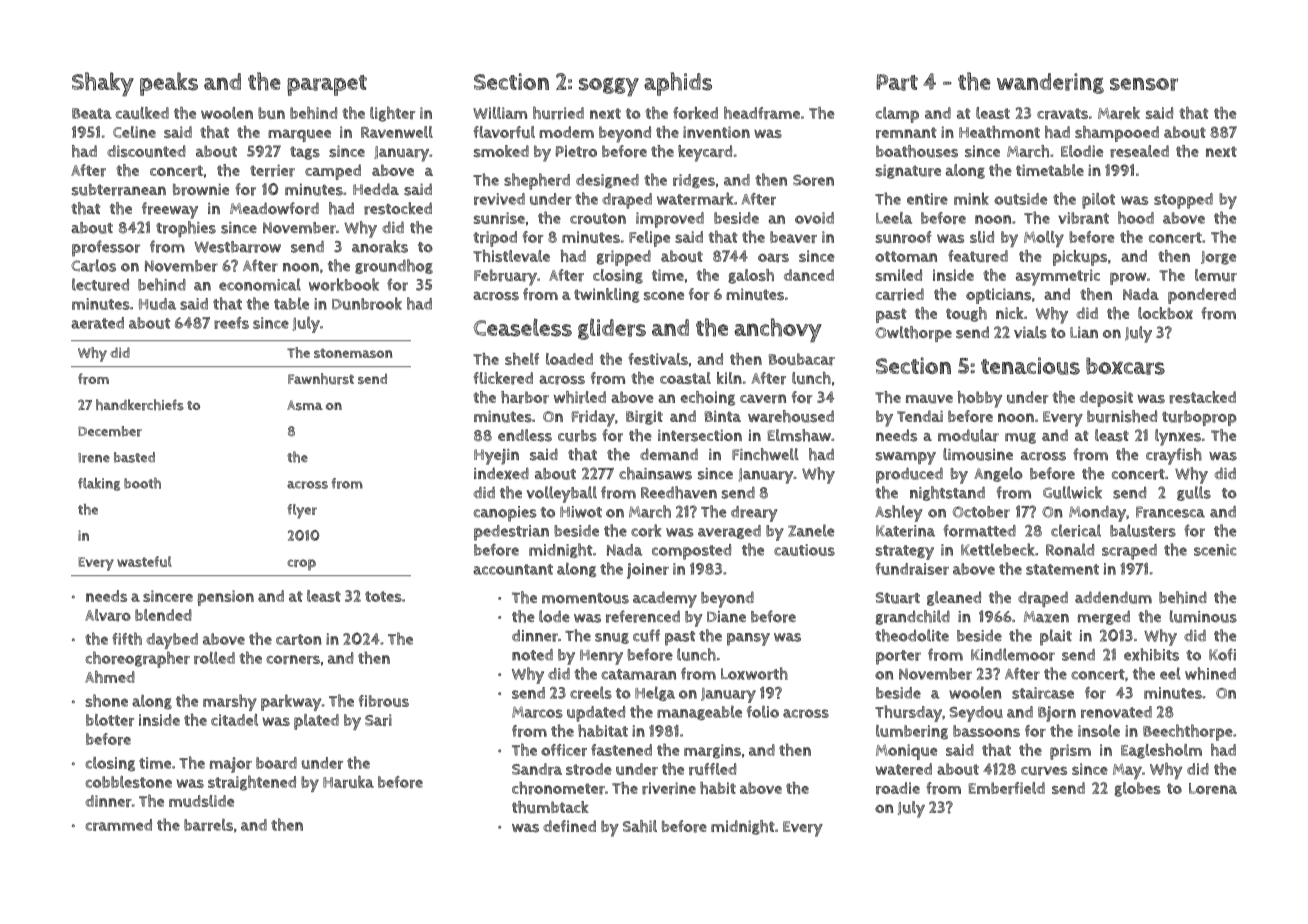 Image resolution: width=1308 pixels, height=924 pixels. Describe the element at coordinates (144, 561) in the screenshot. I see `wasteful` at that location.
